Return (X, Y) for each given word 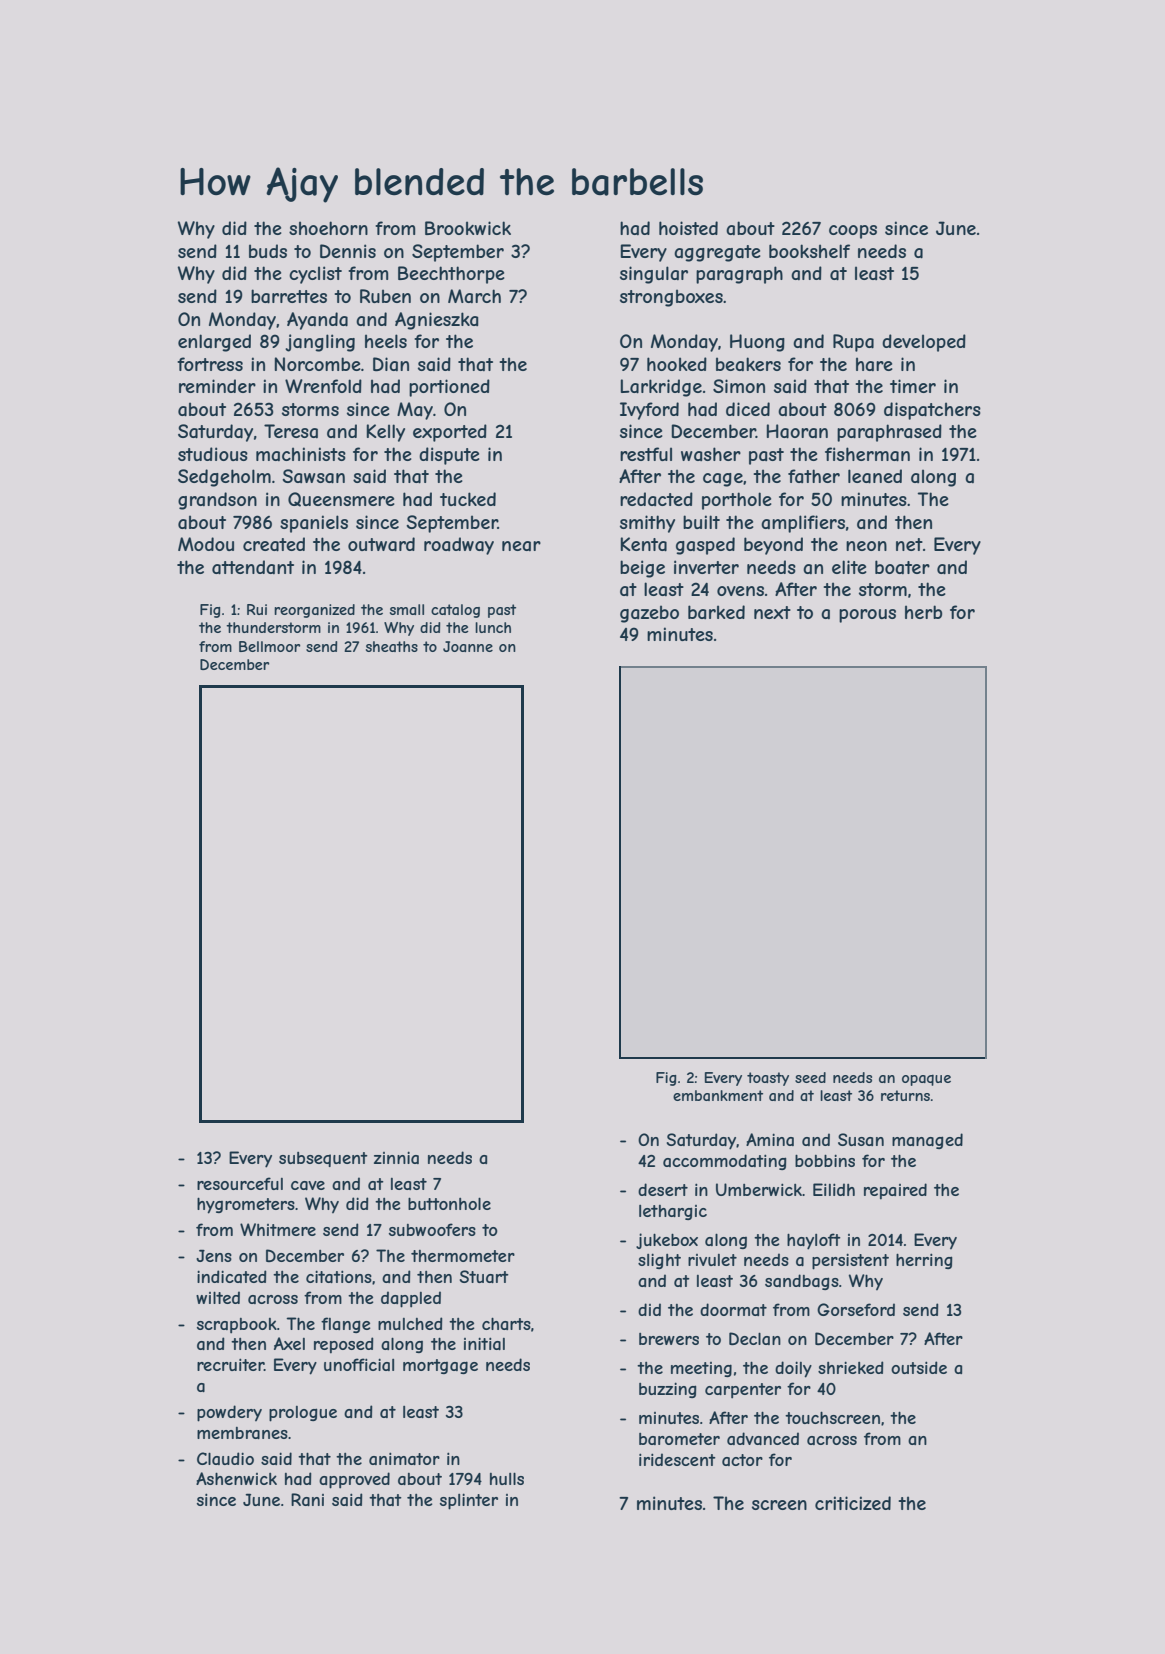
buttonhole (449, 1203)
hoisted (688, 228)
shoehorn (328, 228)
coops (853, 232)
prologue (303, 1414)
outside (919, 1367)
